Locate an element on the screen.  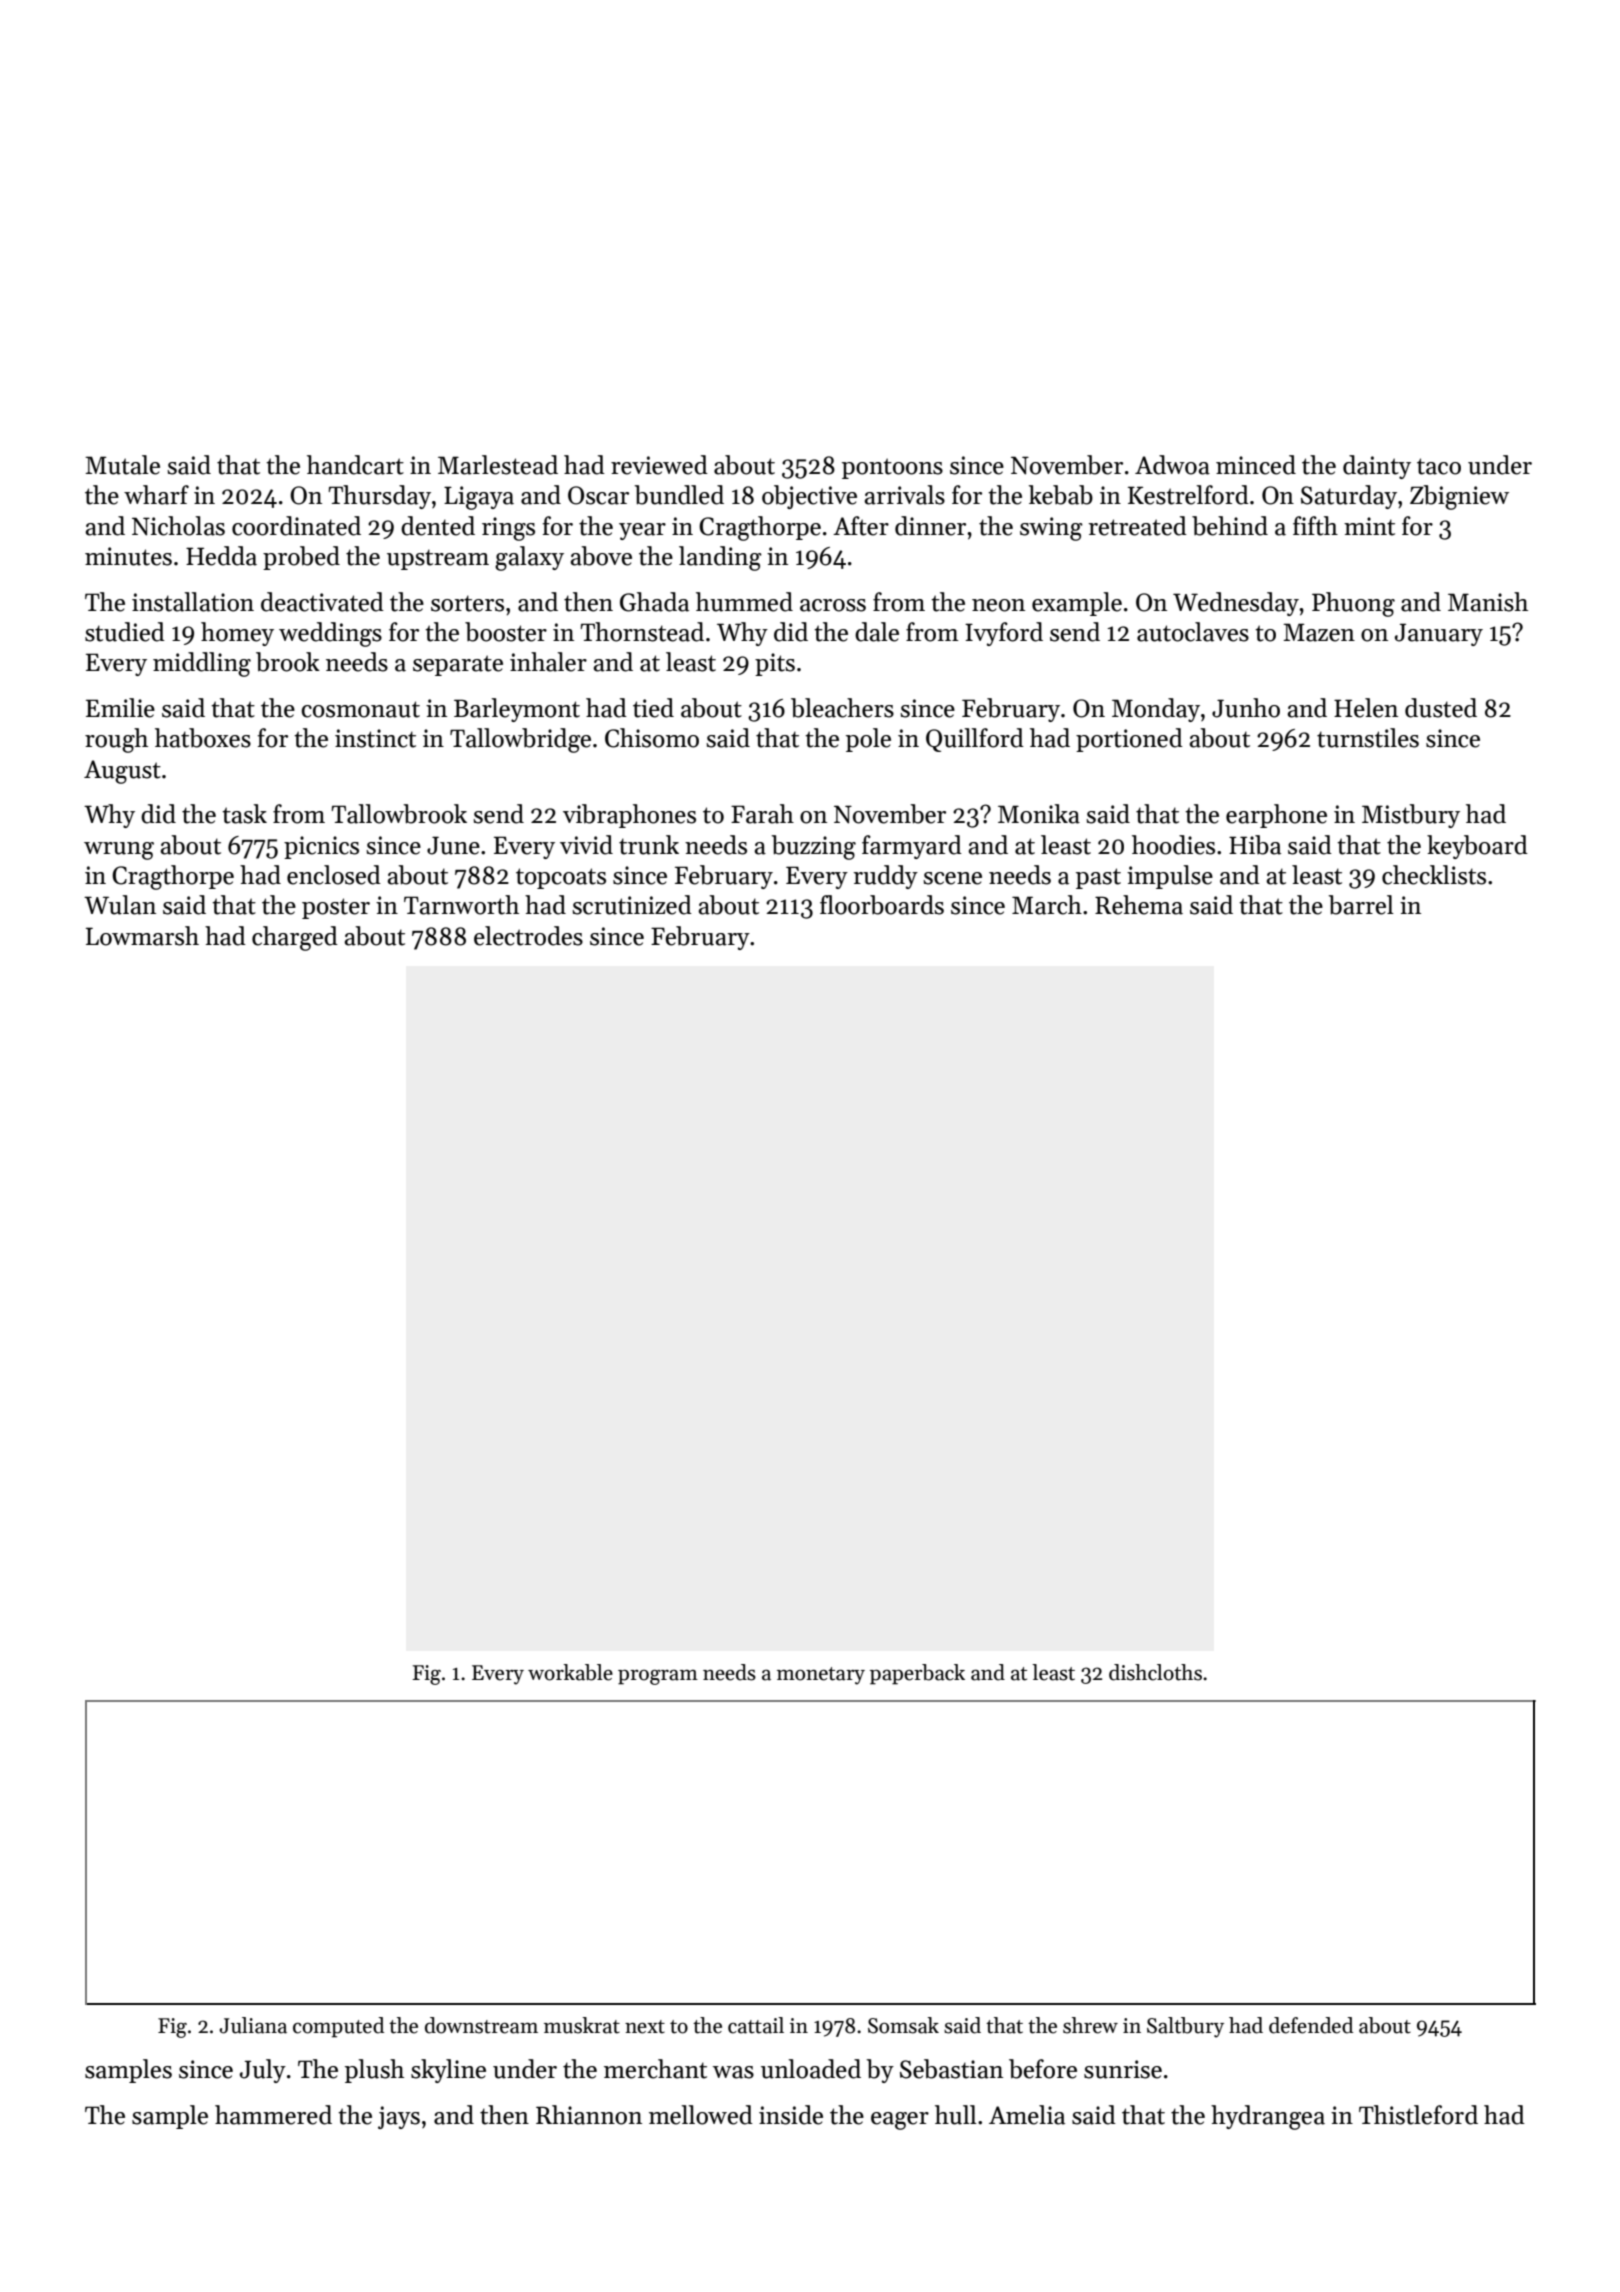
Mutale is located at coordinates (122, 465).
